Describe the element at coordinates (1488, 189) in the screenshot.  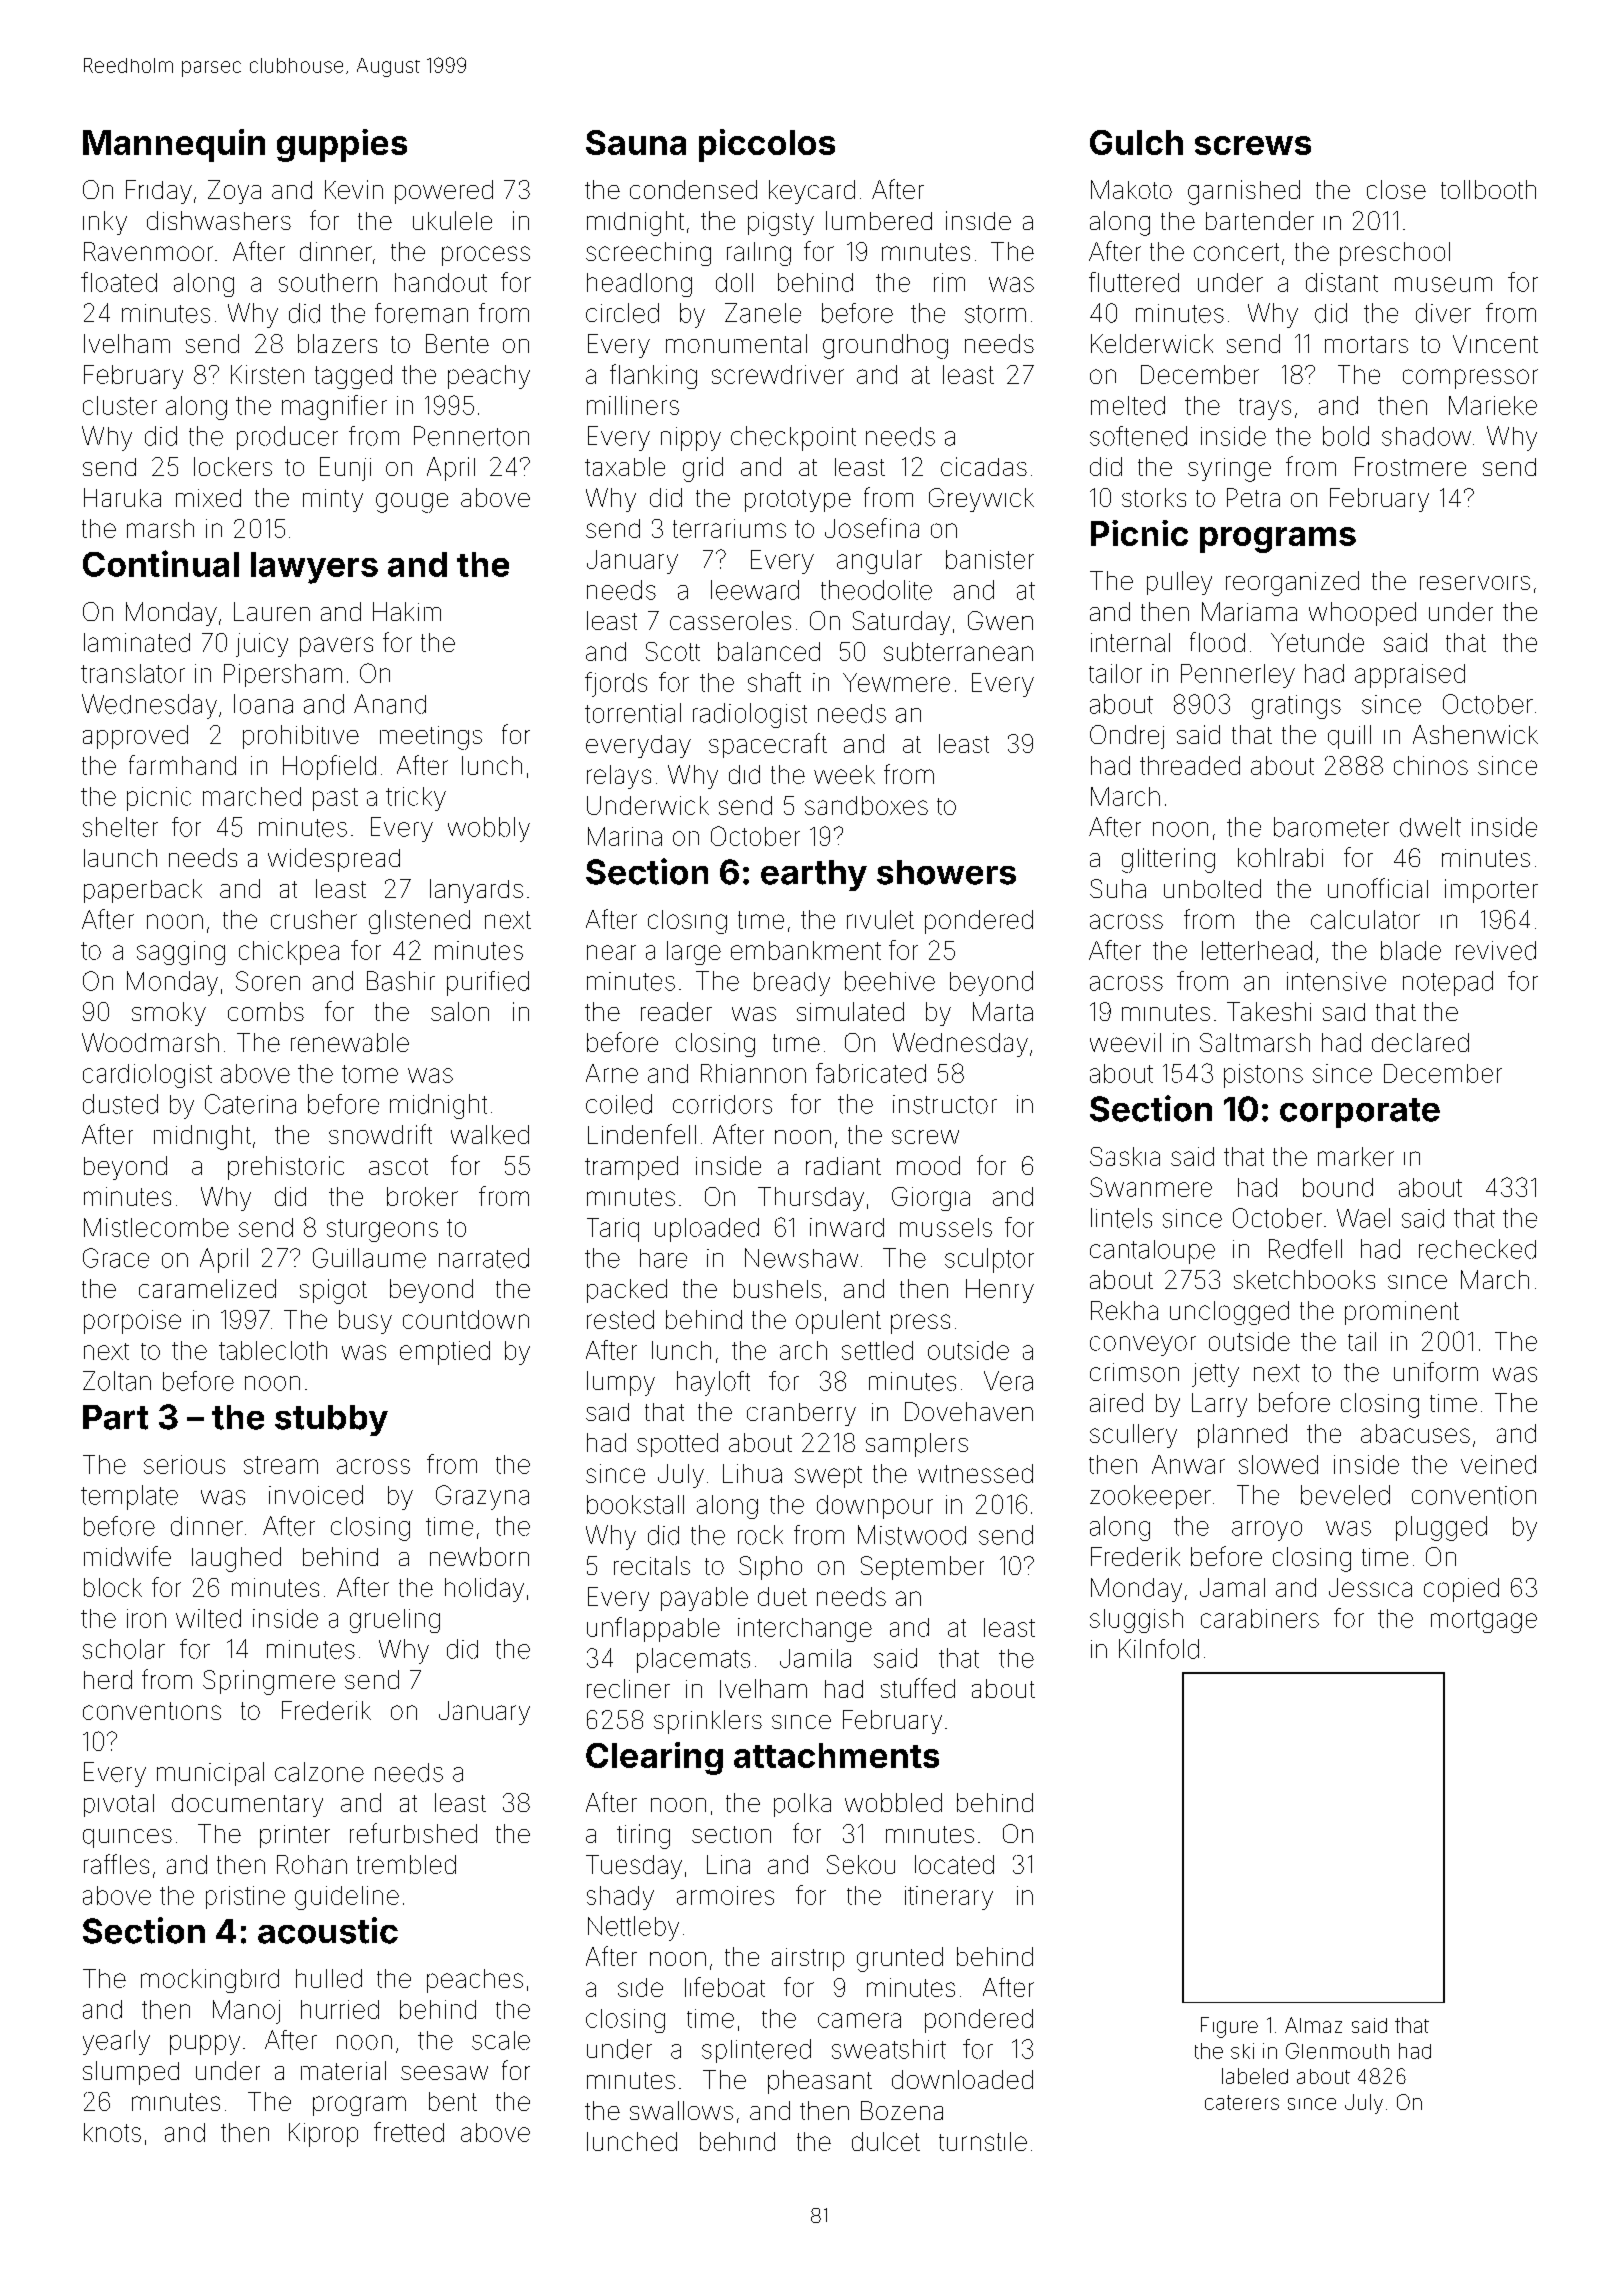
I see `tollbooth` at that location.
